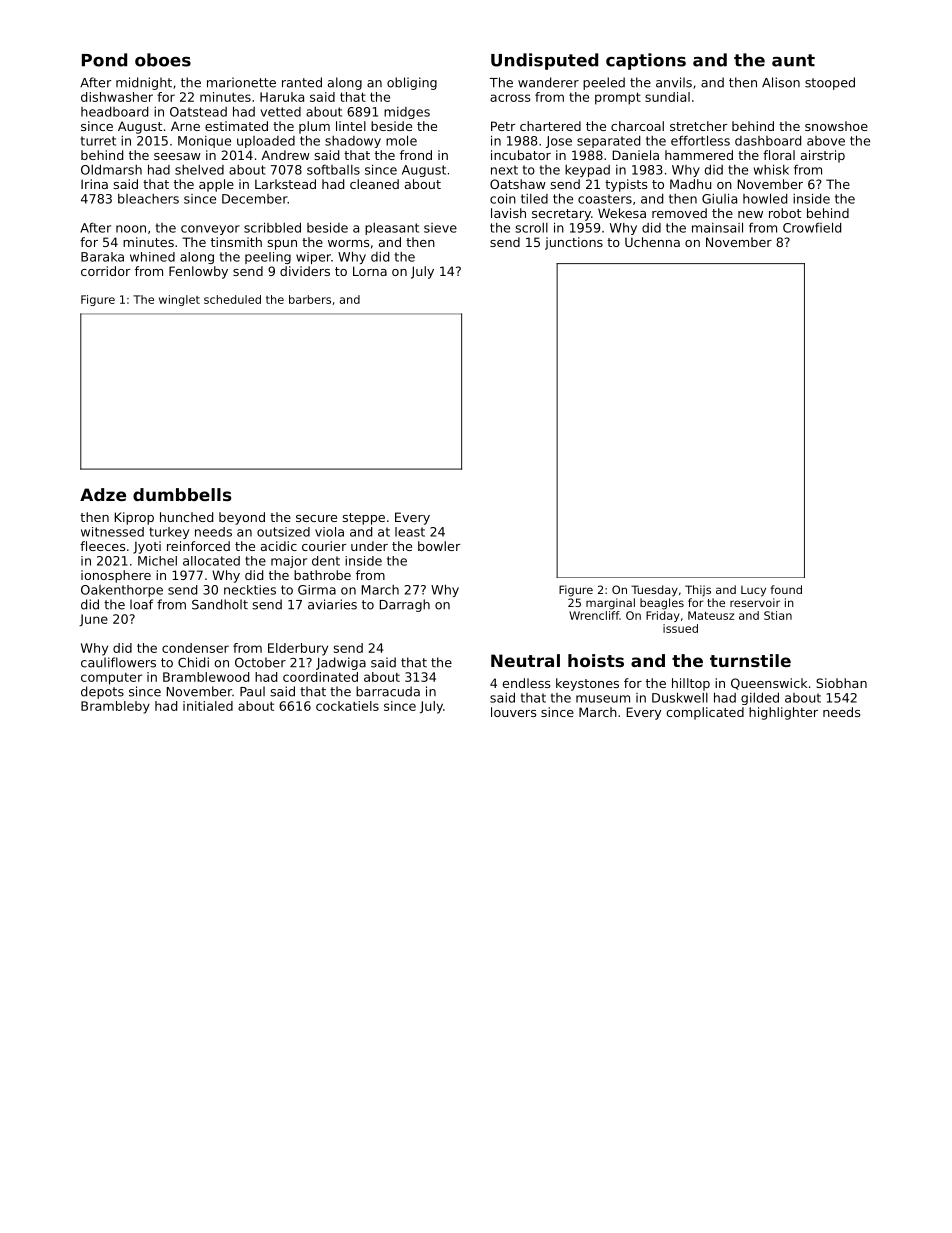  I want to click on winglet, so click(179, 300).
